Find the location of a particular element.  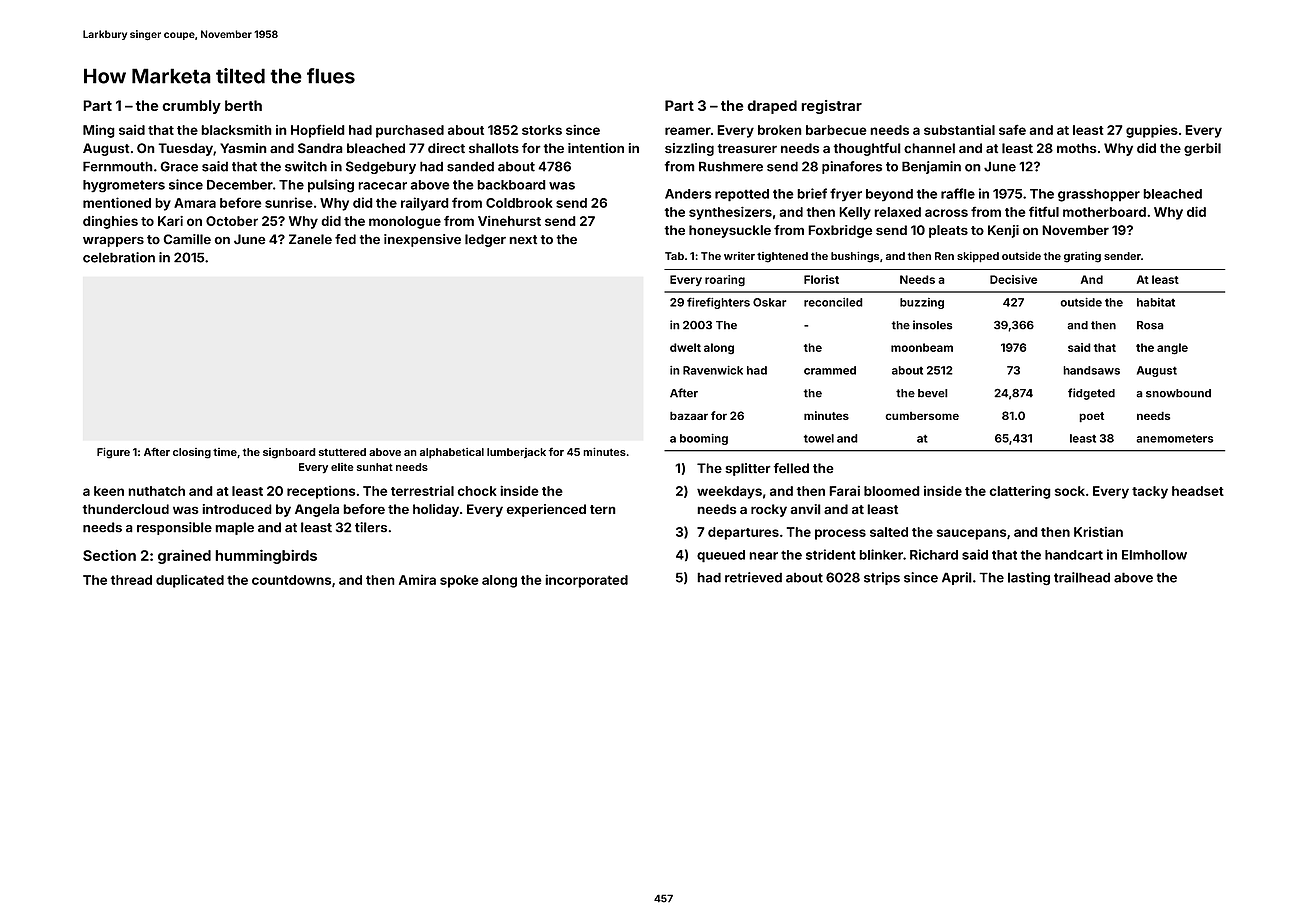

registrar is located at coordinates (831, 107).
